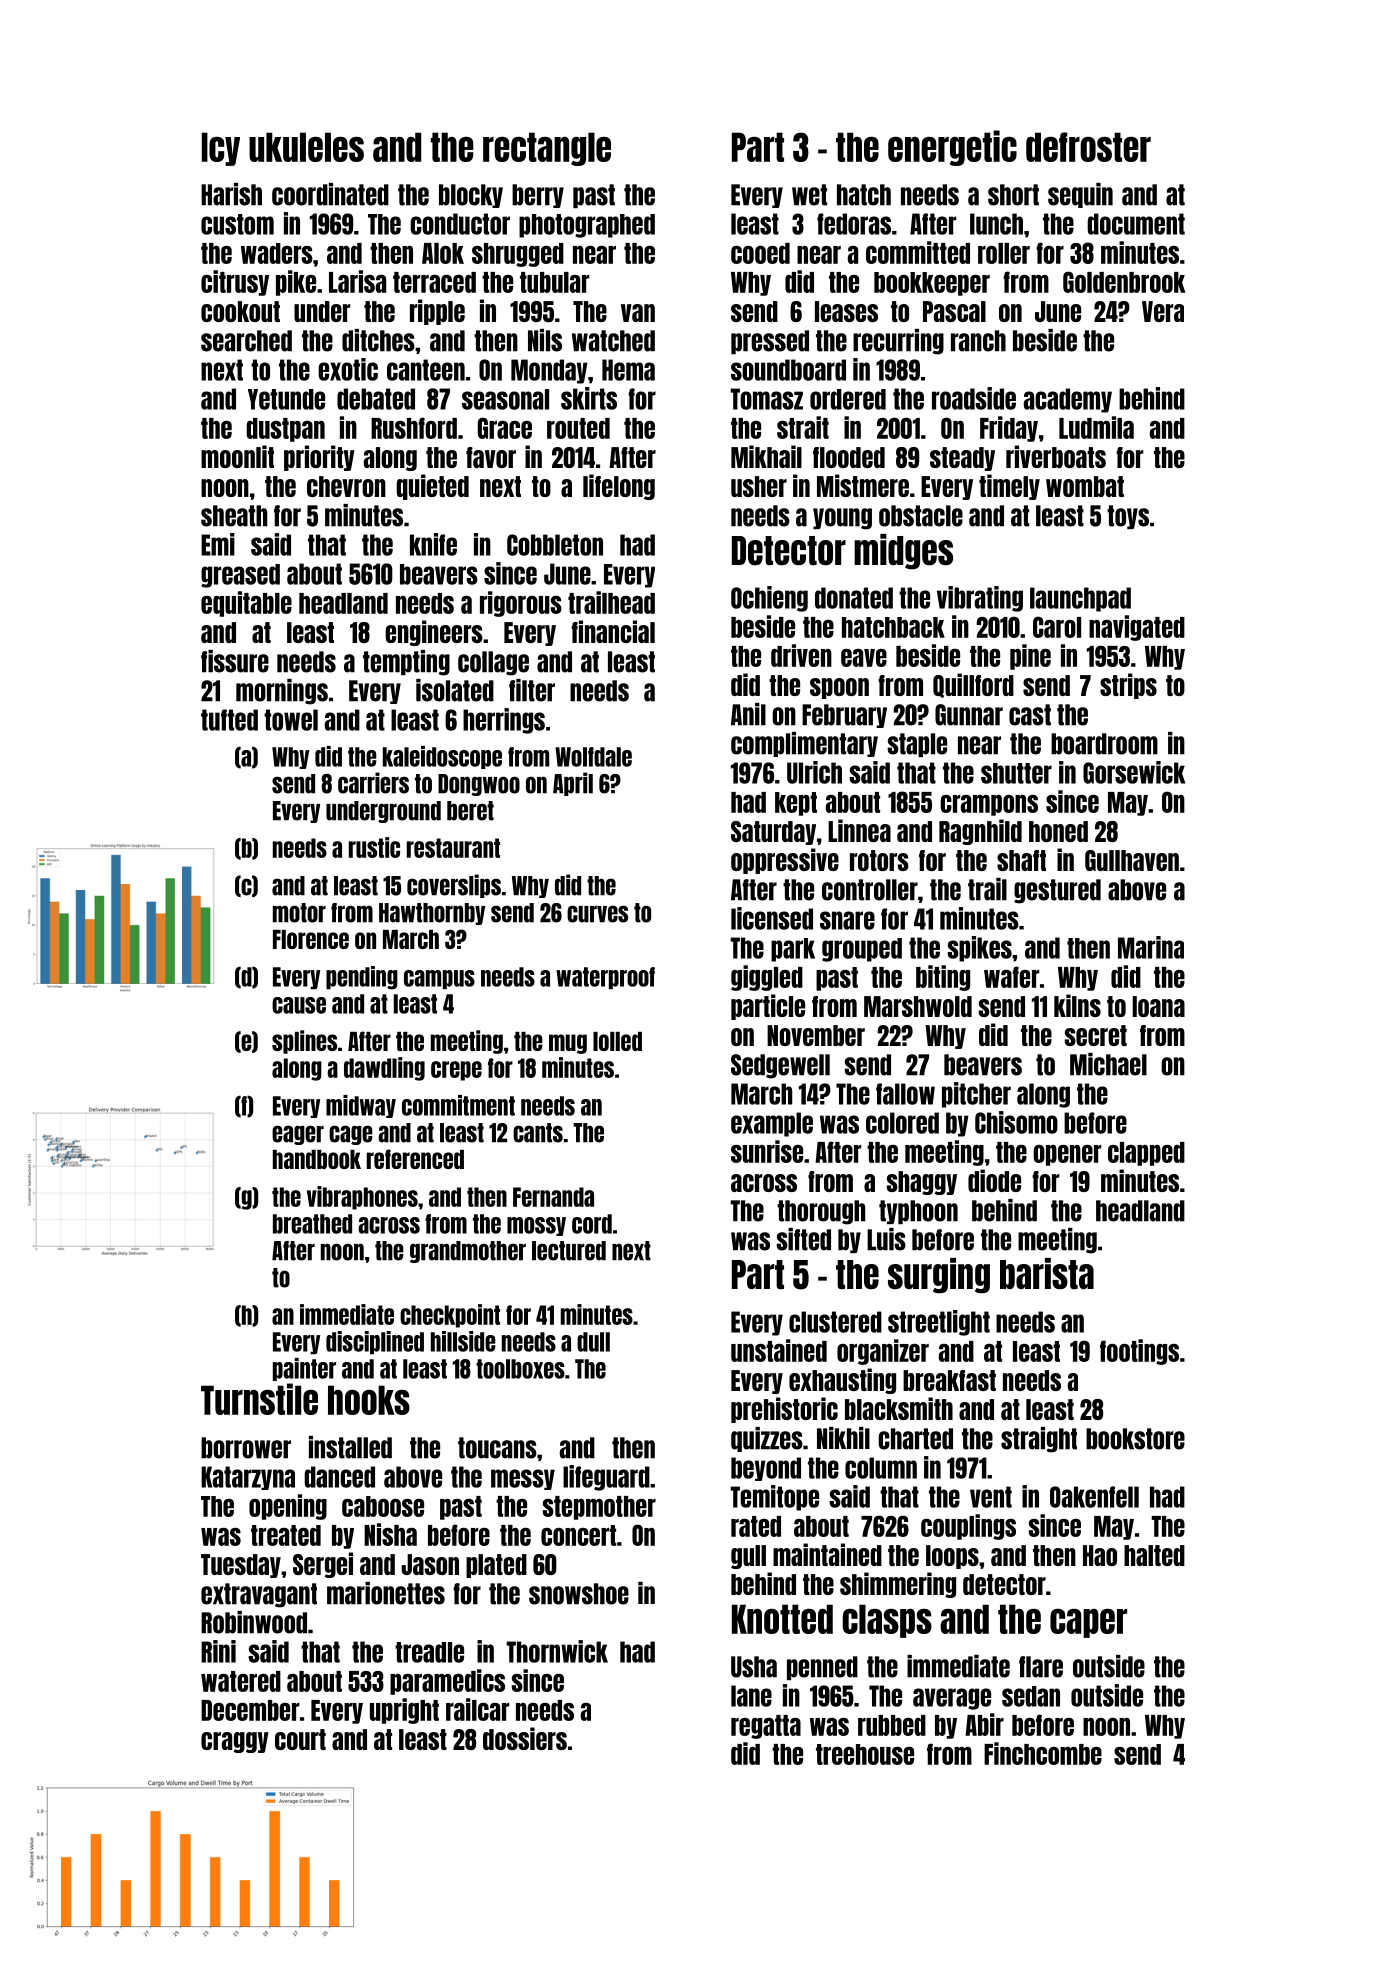 The height and width of the screenshot is (1969, 1386). What do you see at coordinates (299, 913) in the screenshot?
I see `motor` at bounding box center [299, 913].
